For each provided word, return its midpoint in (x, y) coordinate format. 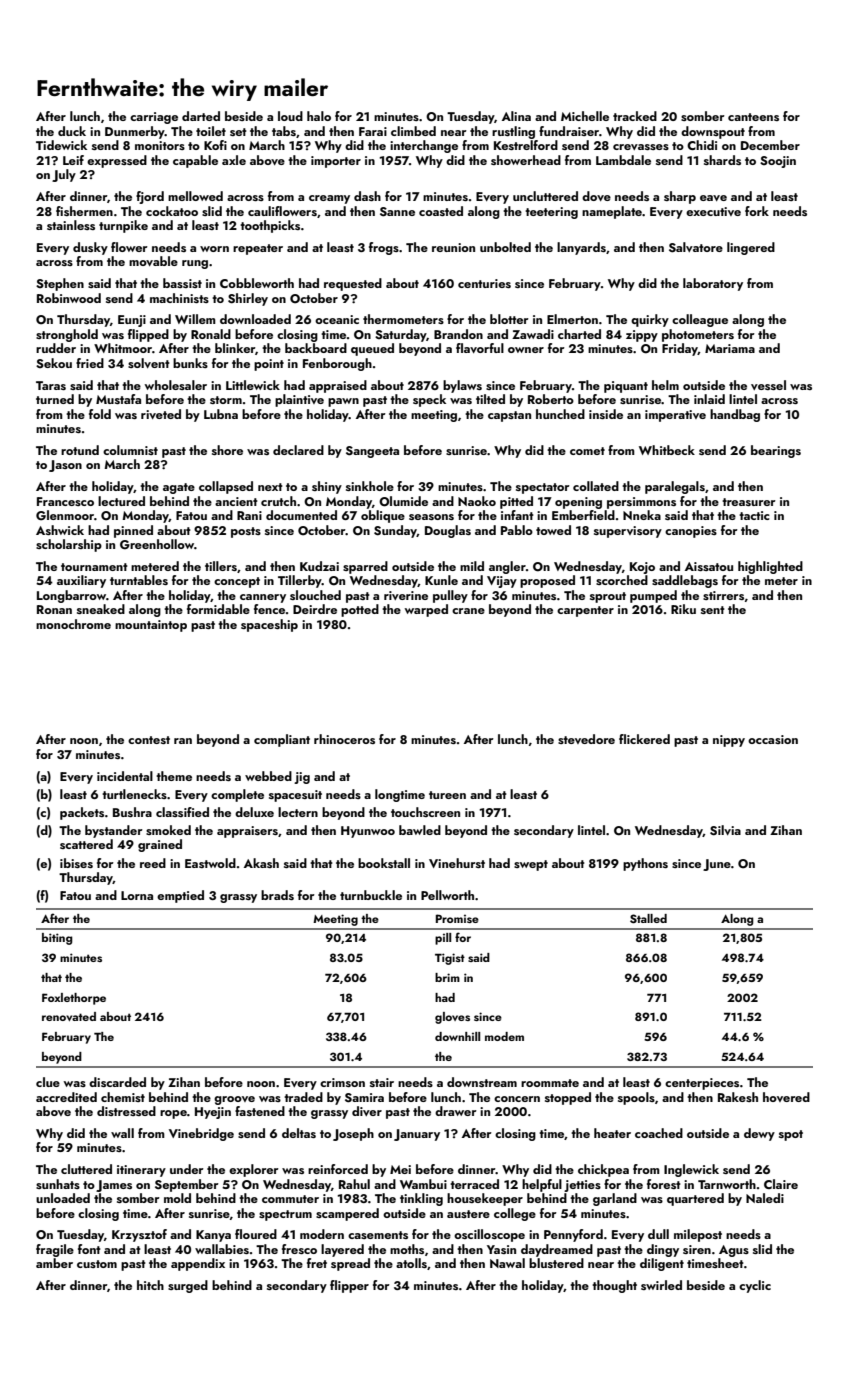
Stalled (648, 919)
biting (57, 939)
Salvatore (696, 247)
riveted (161, 414)
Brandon (458, 334)
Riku (683, 609)
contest (149, 740)
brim (447, 977)
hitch (150, 1285)
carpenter (585, 611)
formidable (218, 609)
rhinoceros (344, 739)
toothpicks (270, 226)
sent (713, 610)
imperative (675, 416)
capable (195, 161)
